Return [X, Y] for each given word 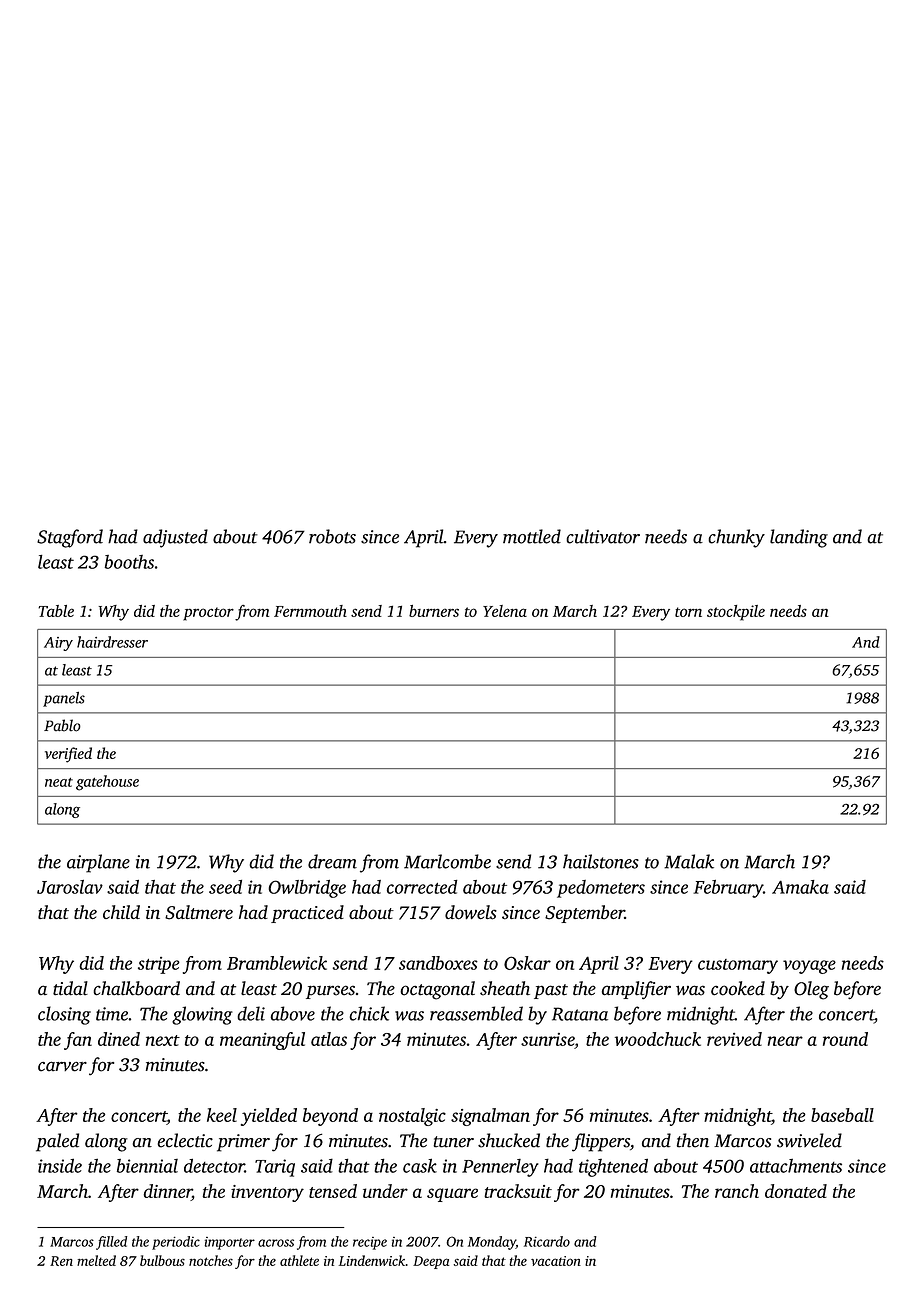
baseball [842, 1115]
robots [332, 536]
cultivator [603, 536]
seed [225, 887]
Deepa [431, 1262]
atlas [329, 1039]
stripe [159, 965]
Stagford [70, 538]
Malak [689, 861]
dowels [471, 912]
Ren [61, 1261]
